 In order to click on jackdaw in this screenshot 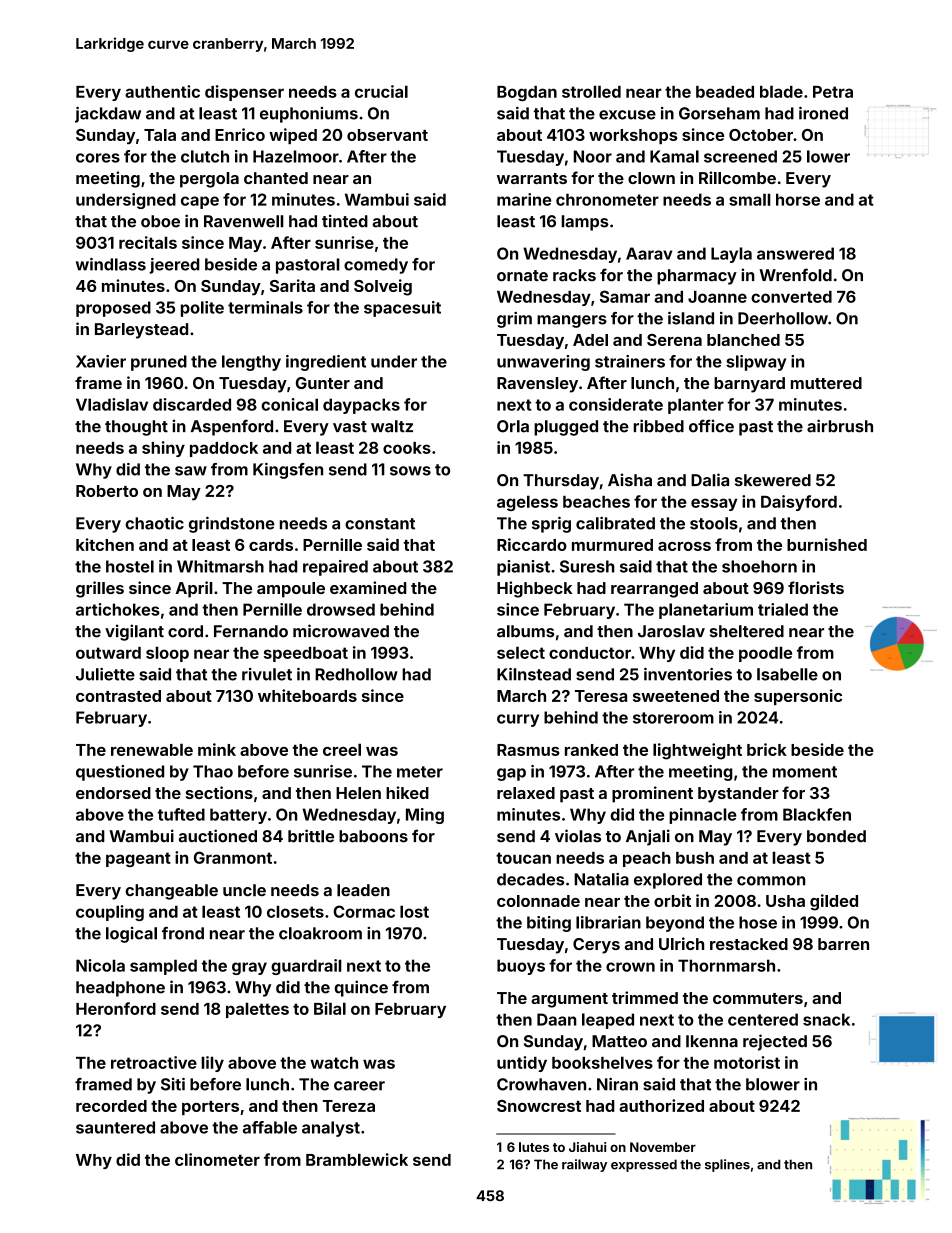, I will do `click(108, 115)`.
